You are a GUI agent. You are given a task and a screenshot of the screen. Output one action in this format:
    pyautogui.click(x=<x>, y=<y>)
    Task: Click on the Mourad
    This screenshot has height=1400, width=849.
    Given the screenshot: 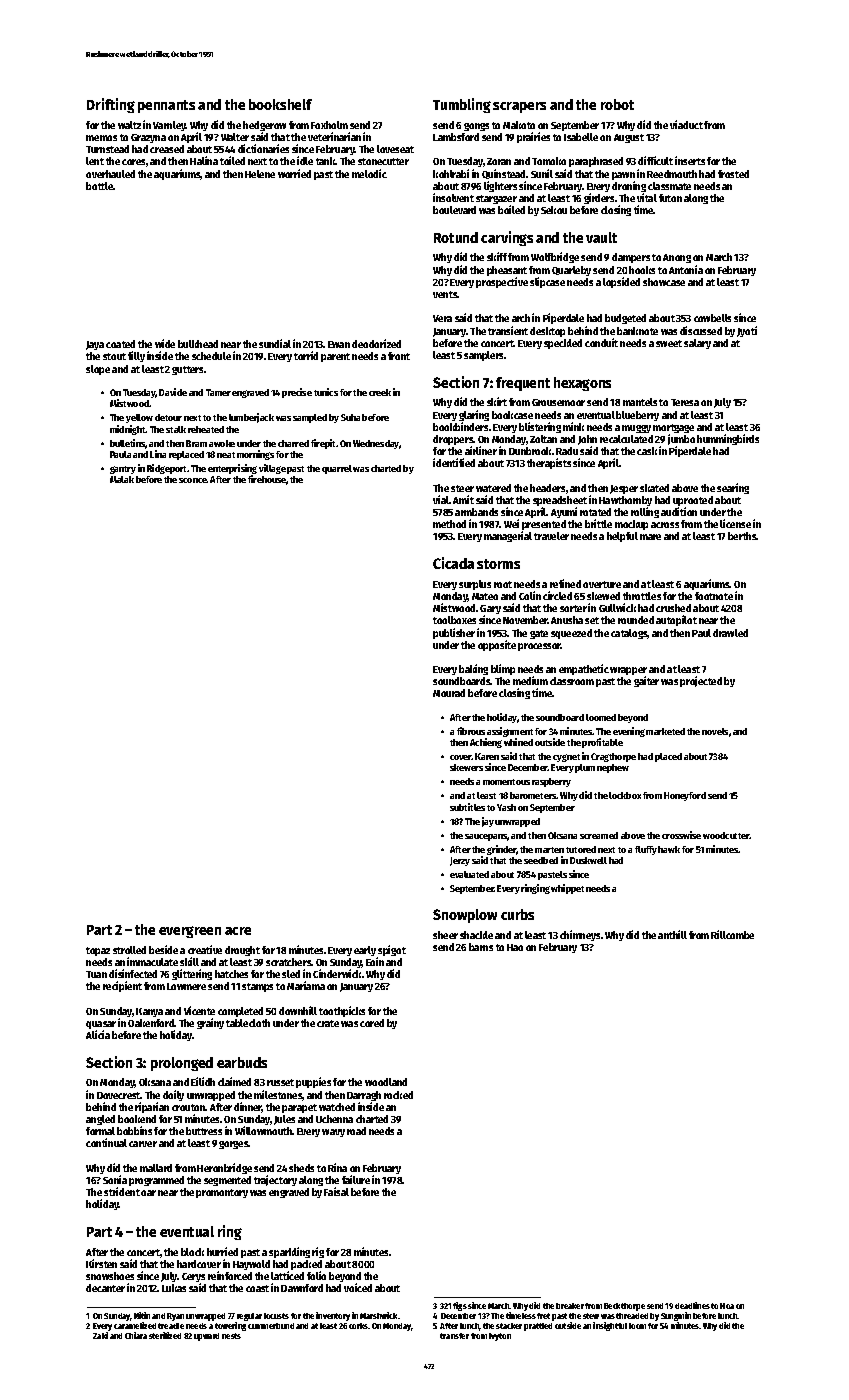 What is the action you would take?
    pyautogui.click(x=449, y=693)
